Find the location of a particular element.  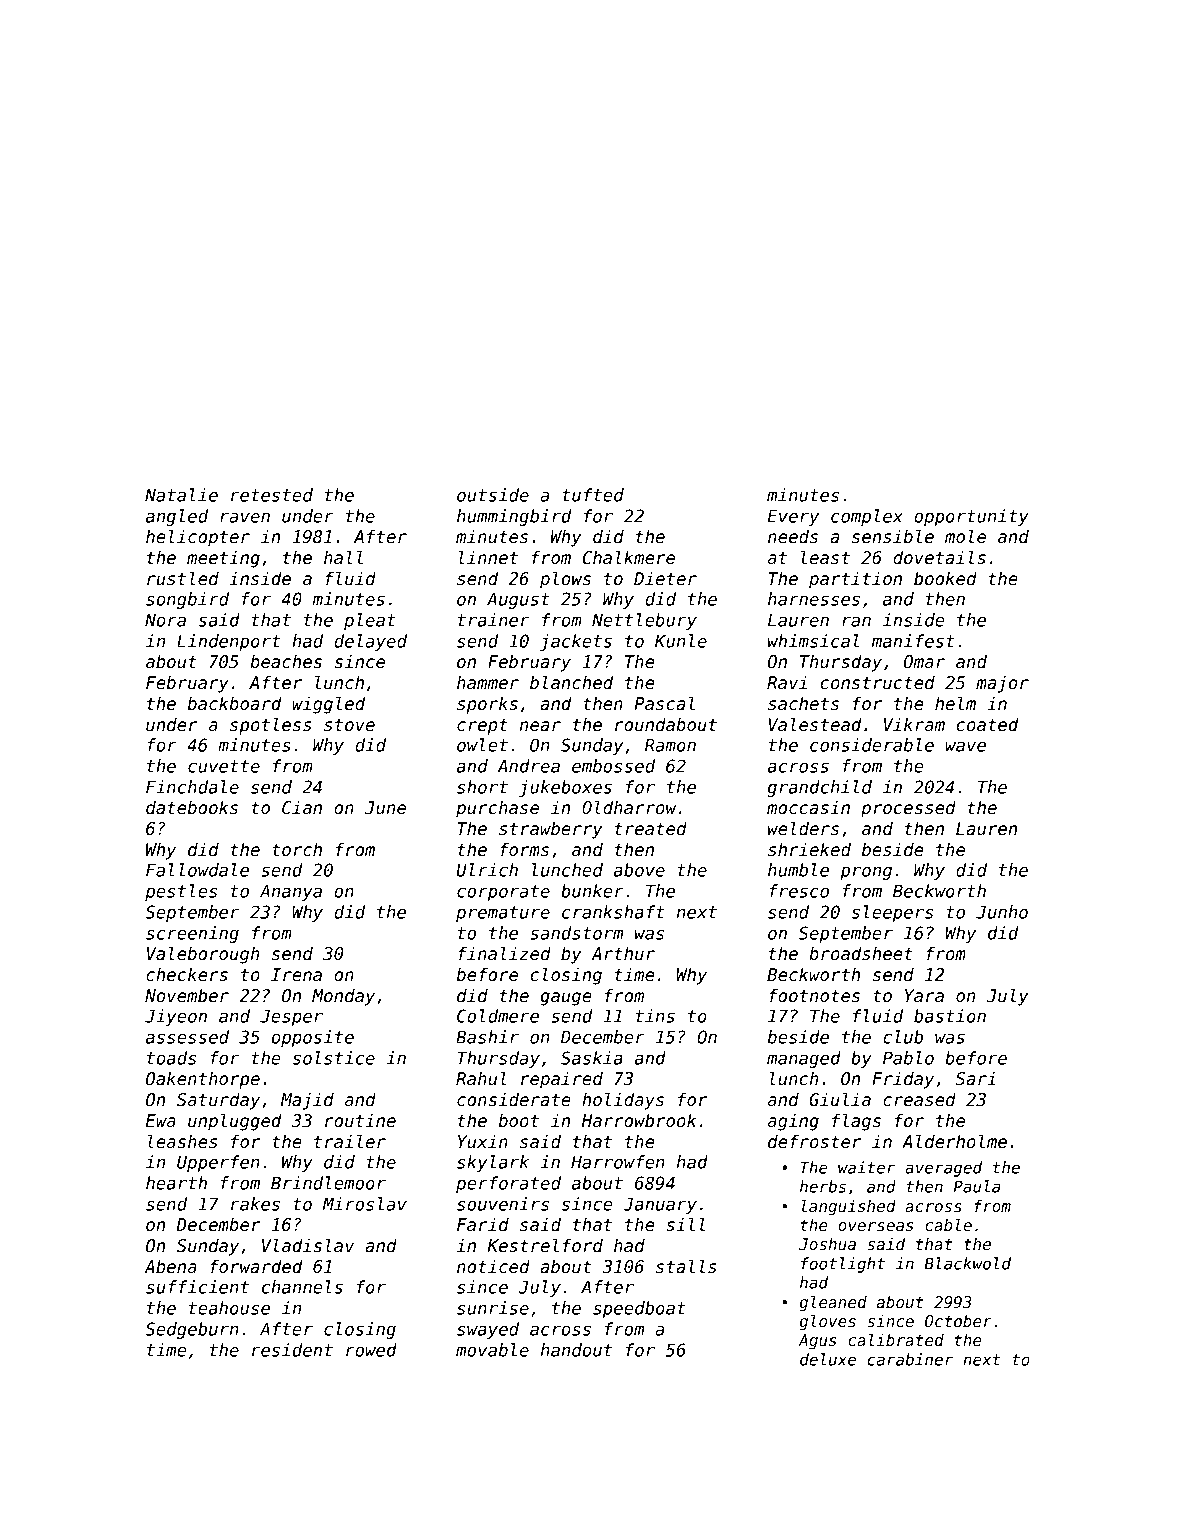

unplugged is located at coordinates (235, 1122).
